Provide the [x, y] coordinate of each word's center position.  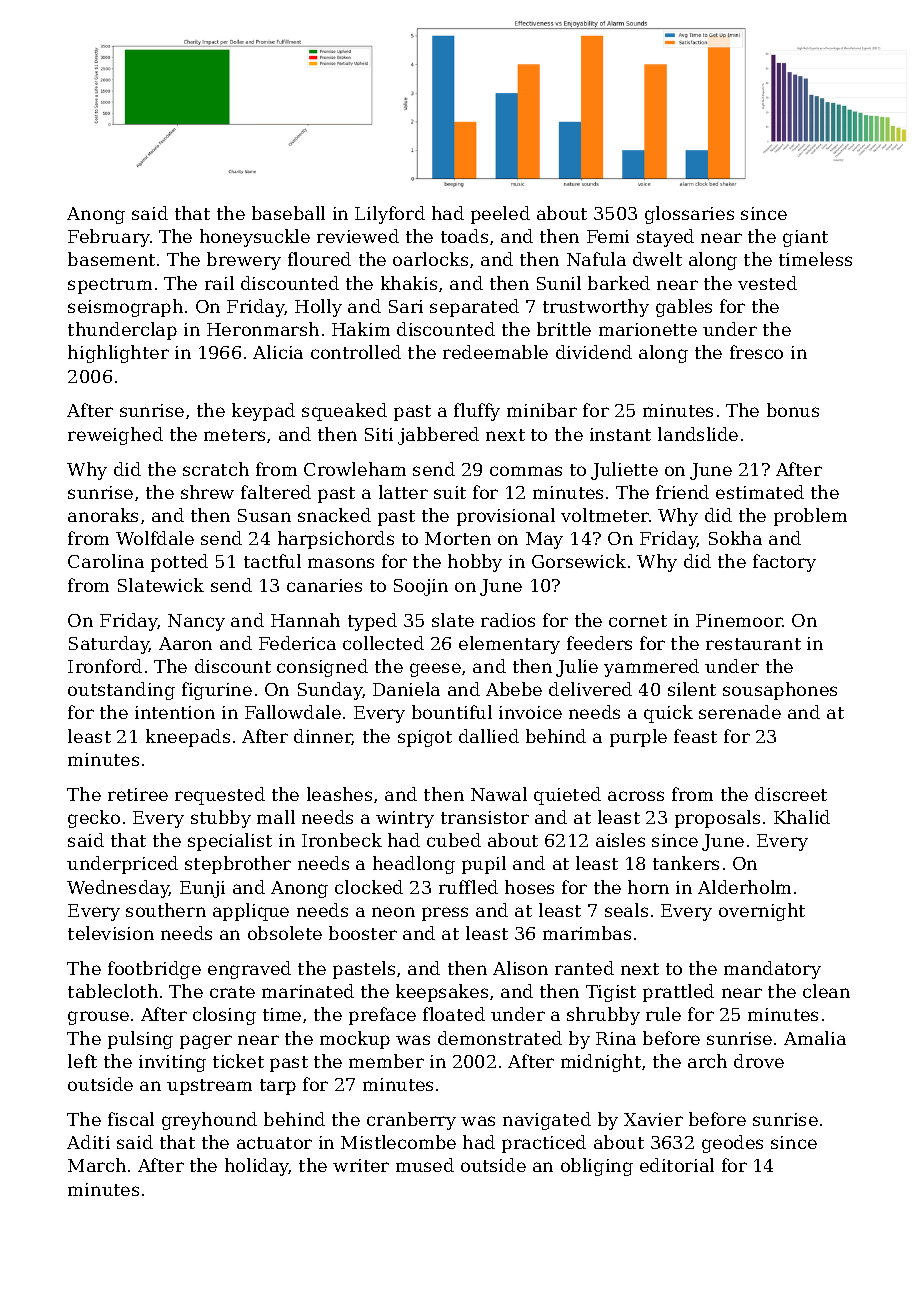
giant [805, 238]
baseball [288, 213]
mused [425, 1165]
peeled [500, 215]
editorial [677, 1165]
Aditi [88, 1142]
